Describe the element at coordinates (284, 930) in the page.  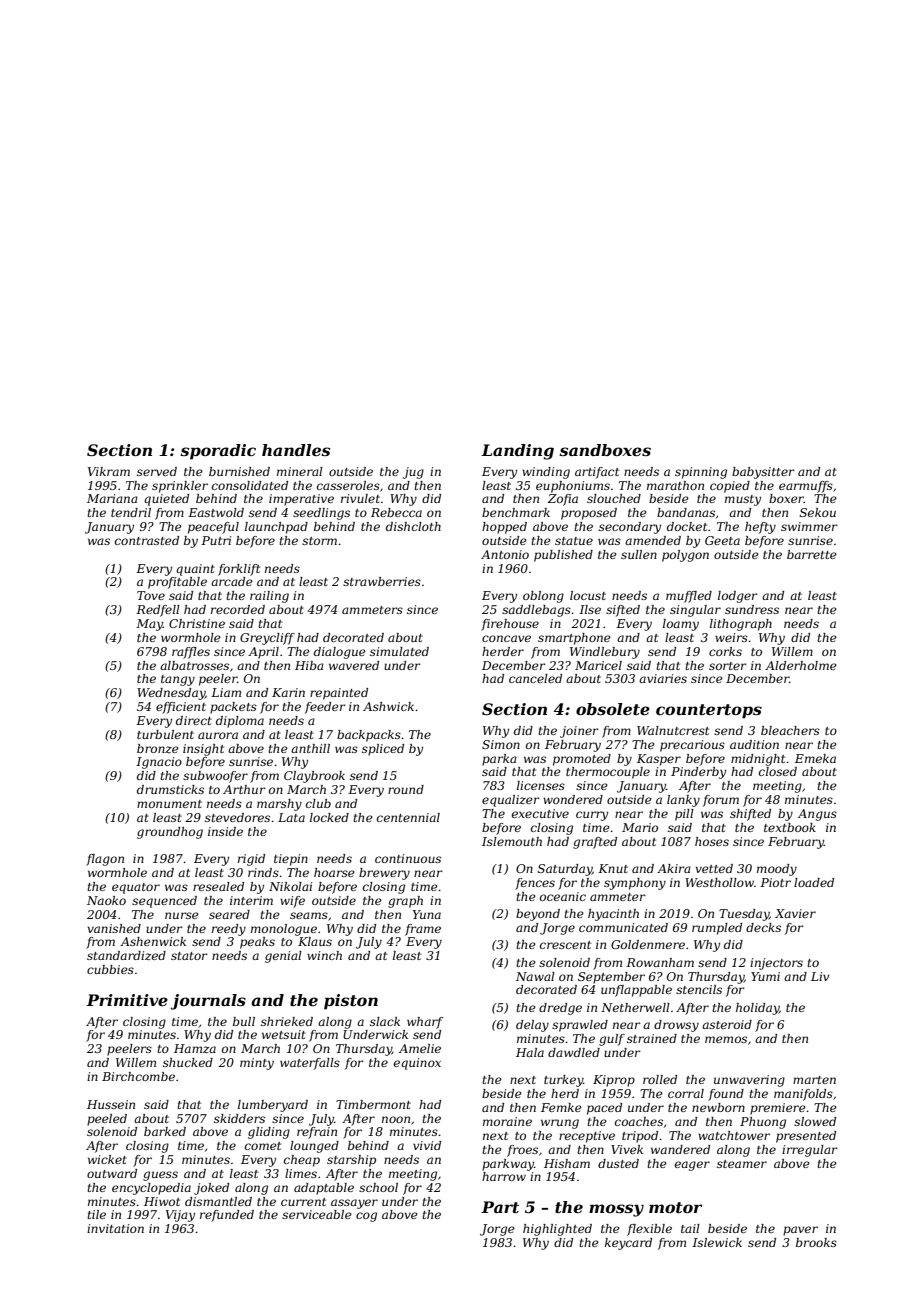
I see `monologue` at that location.
